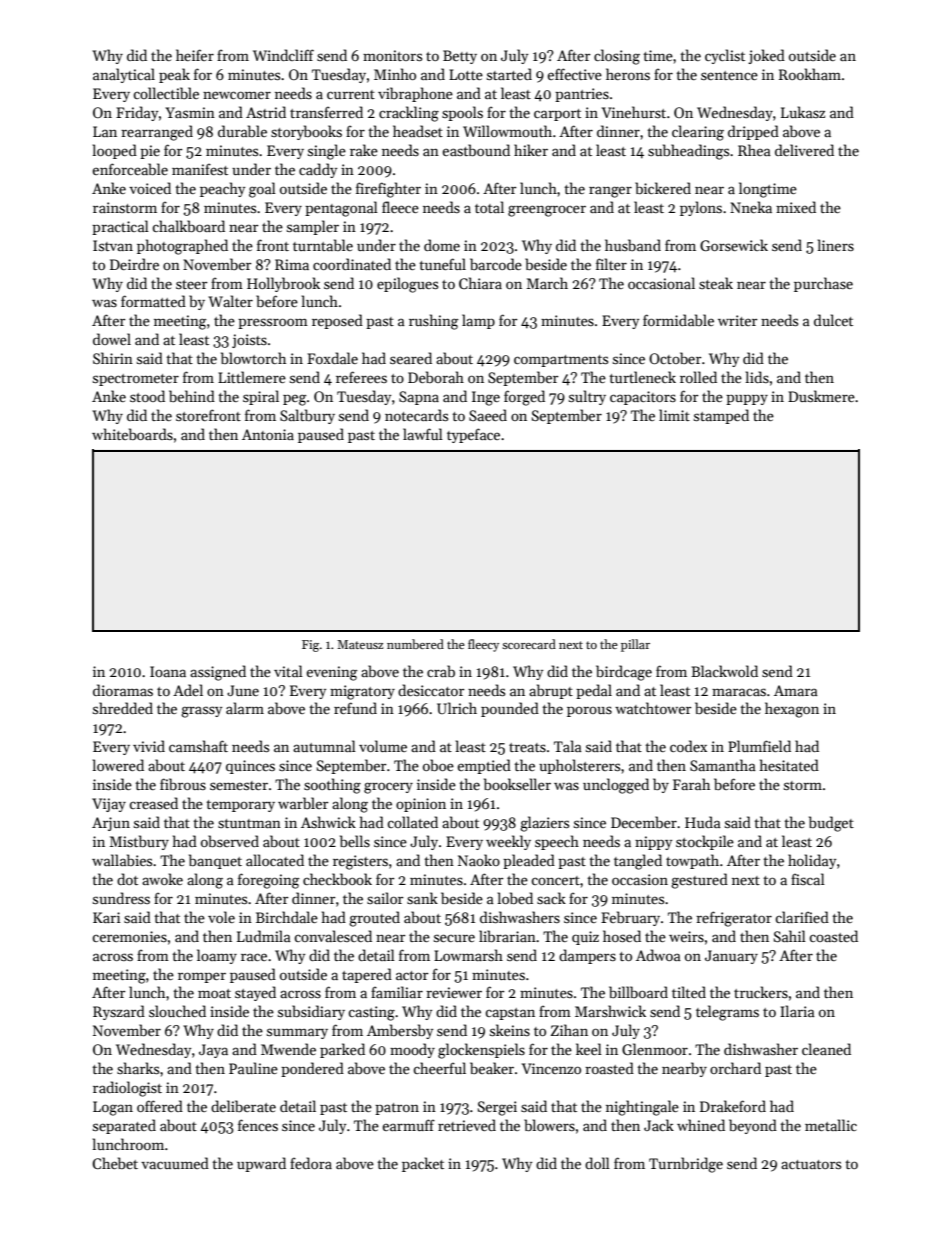  Describe the element at coordinates (701, 208) in the screenshot. I see `pylons` at that location.
